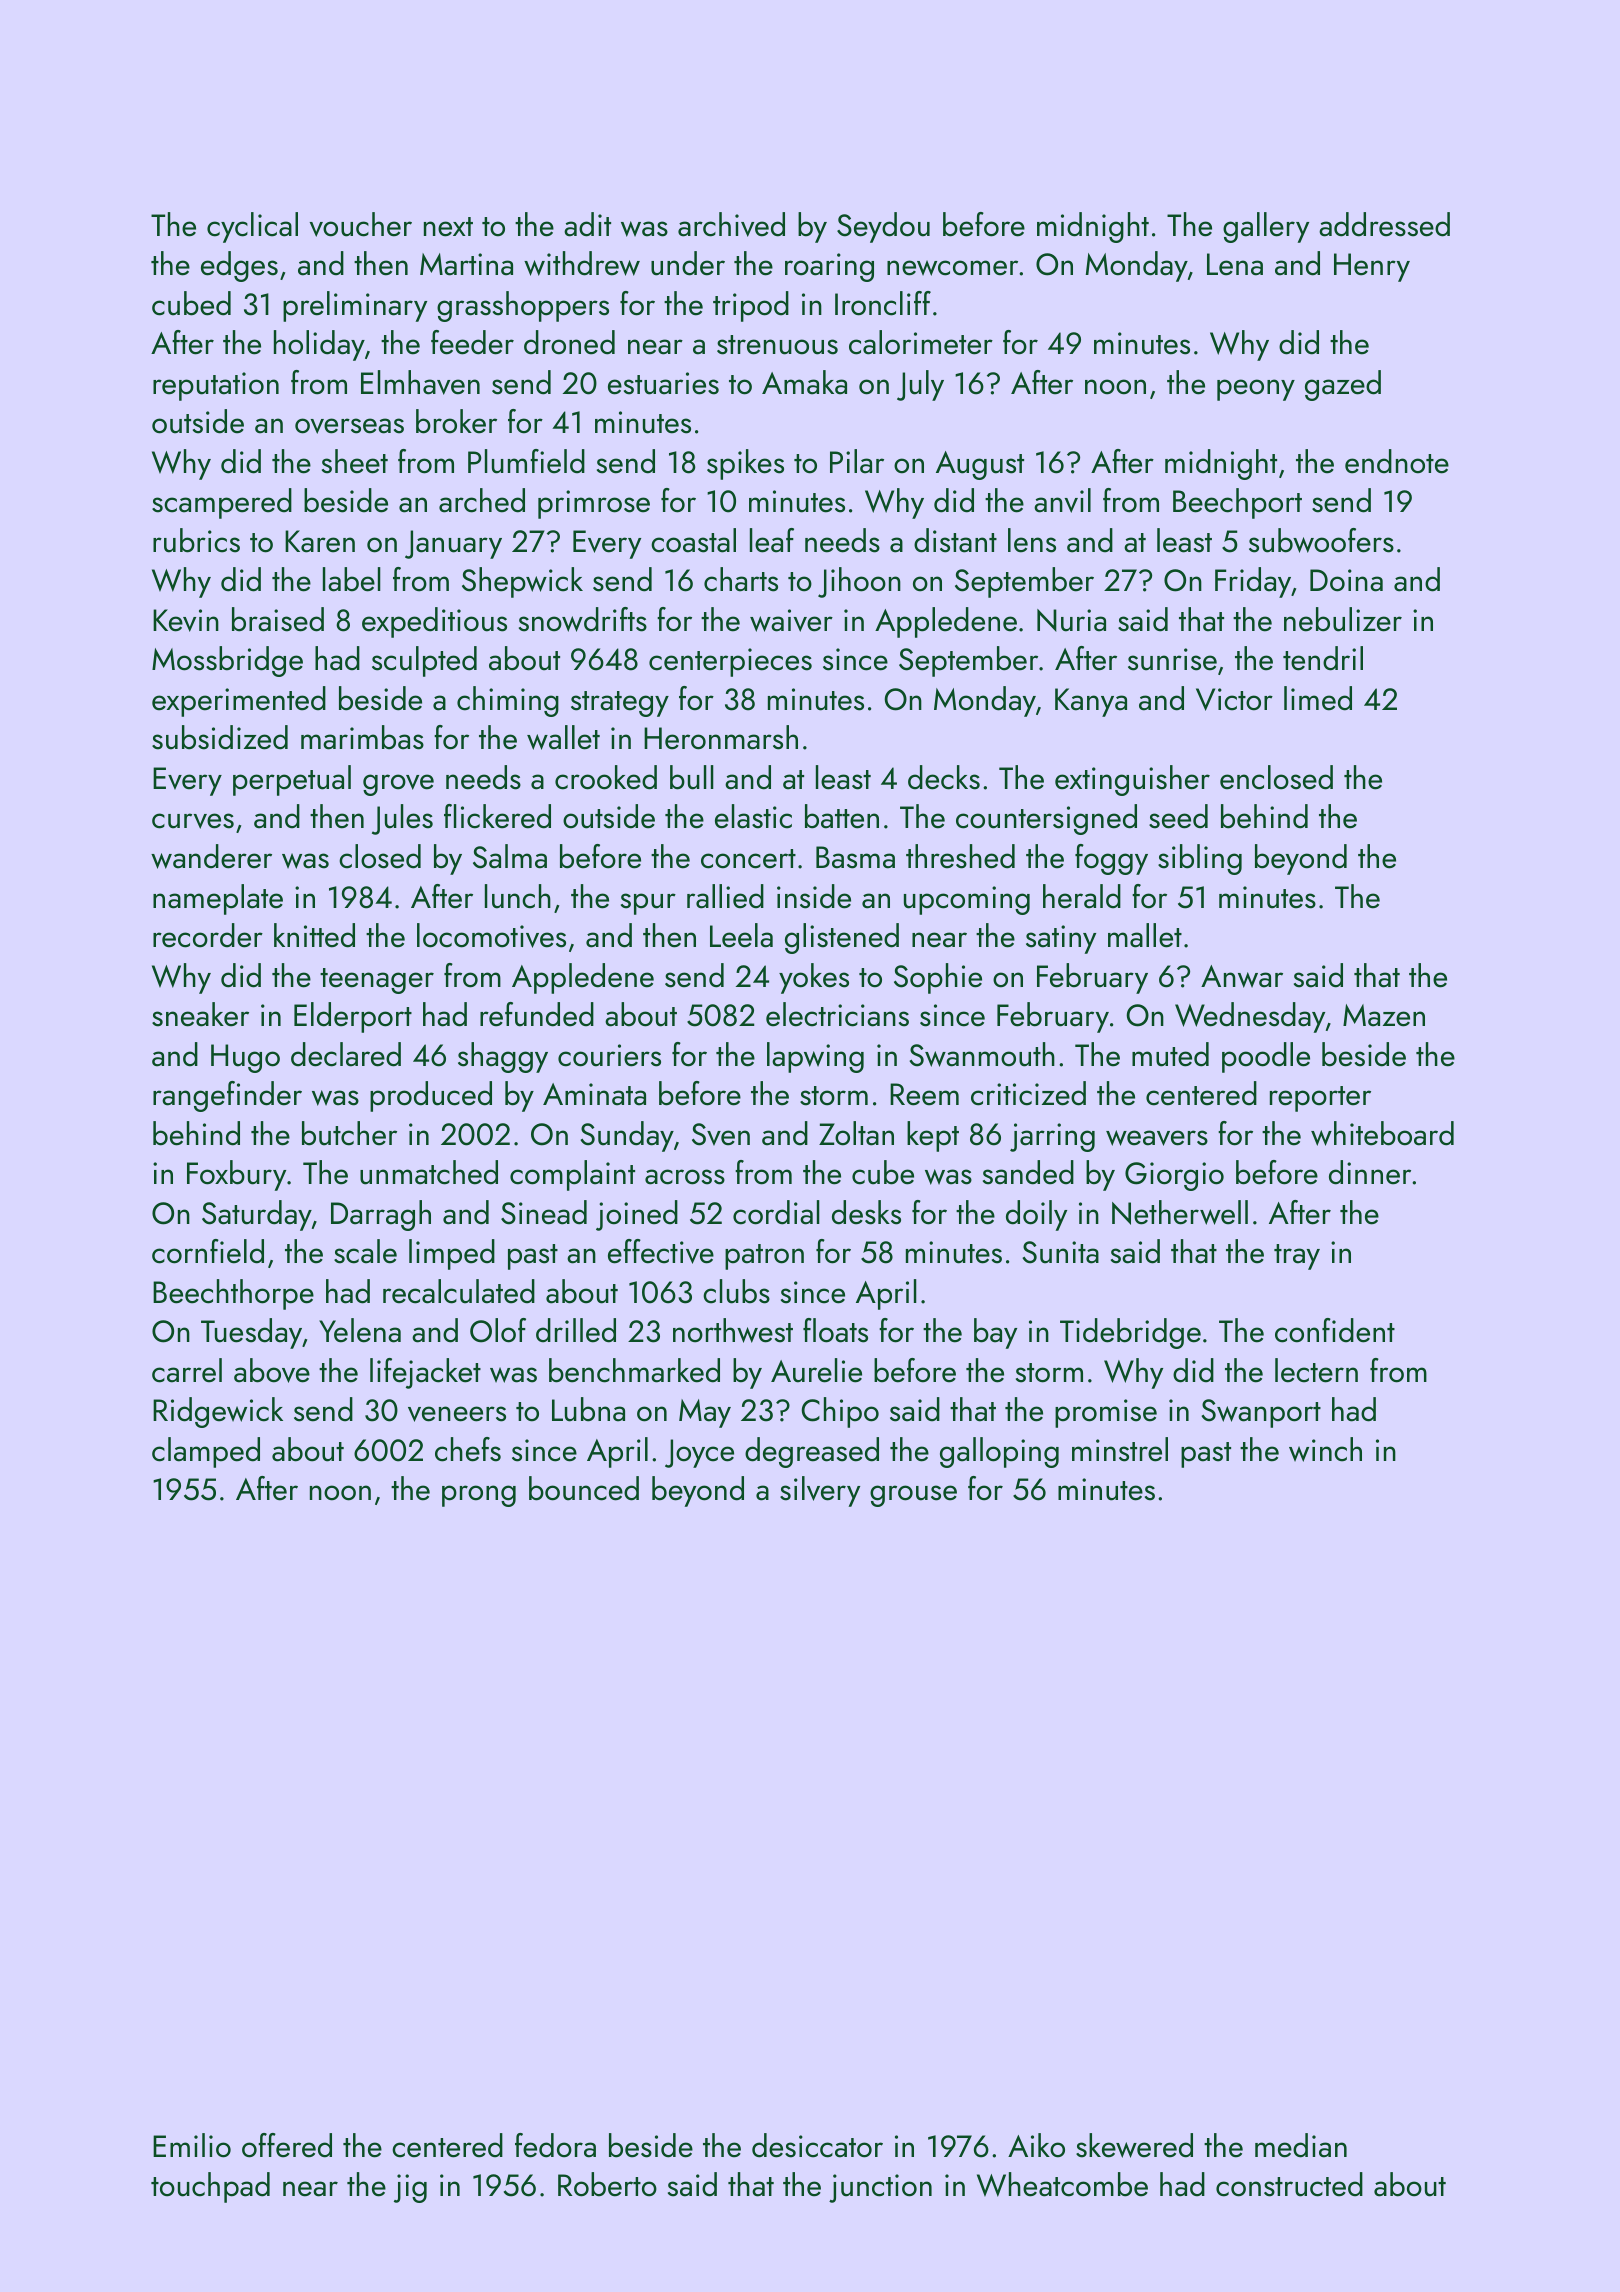  I want to click on voucher, so click(361, 224).
